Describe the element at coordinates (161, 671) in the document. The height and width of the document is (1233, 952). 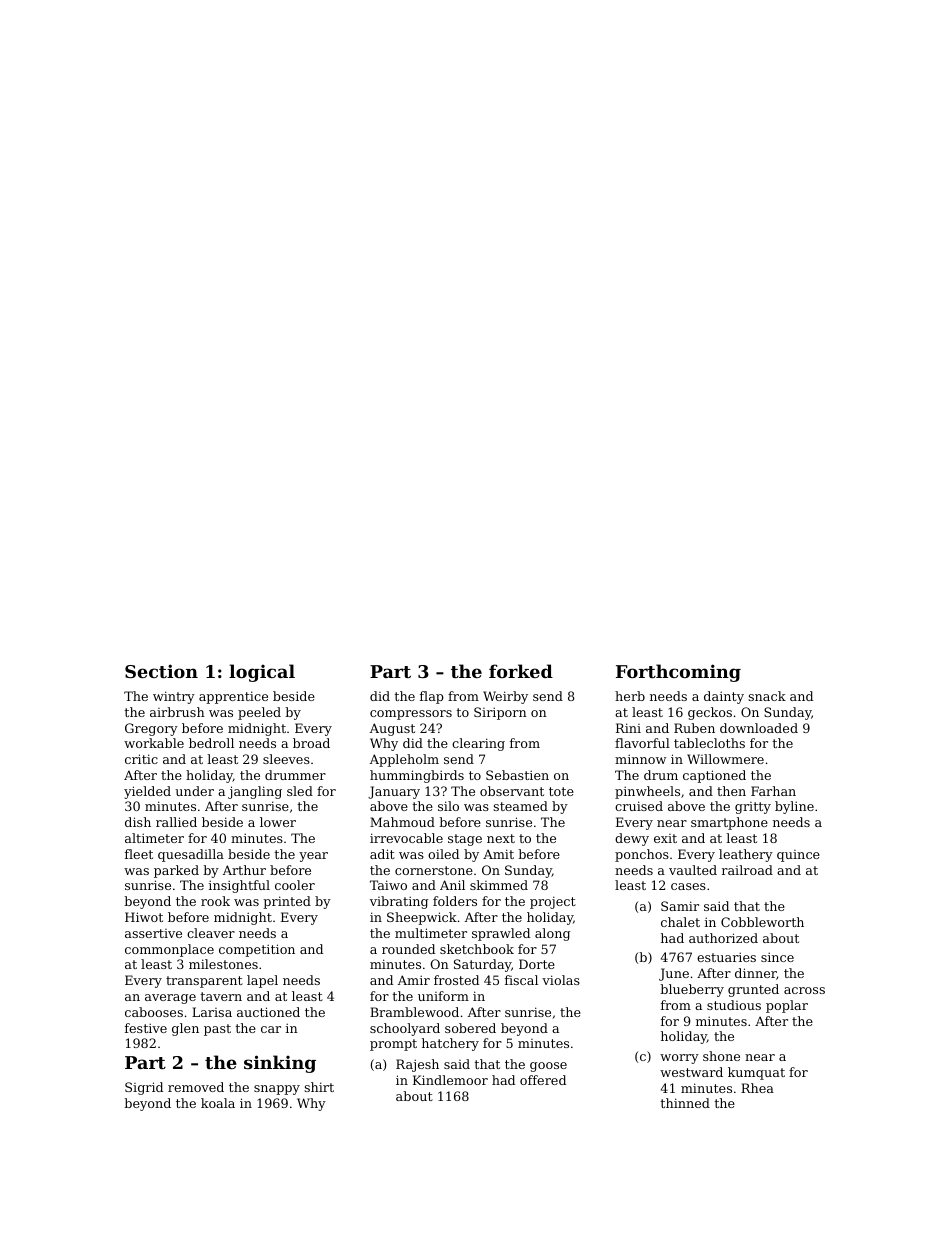
I see `Section` at that location.
